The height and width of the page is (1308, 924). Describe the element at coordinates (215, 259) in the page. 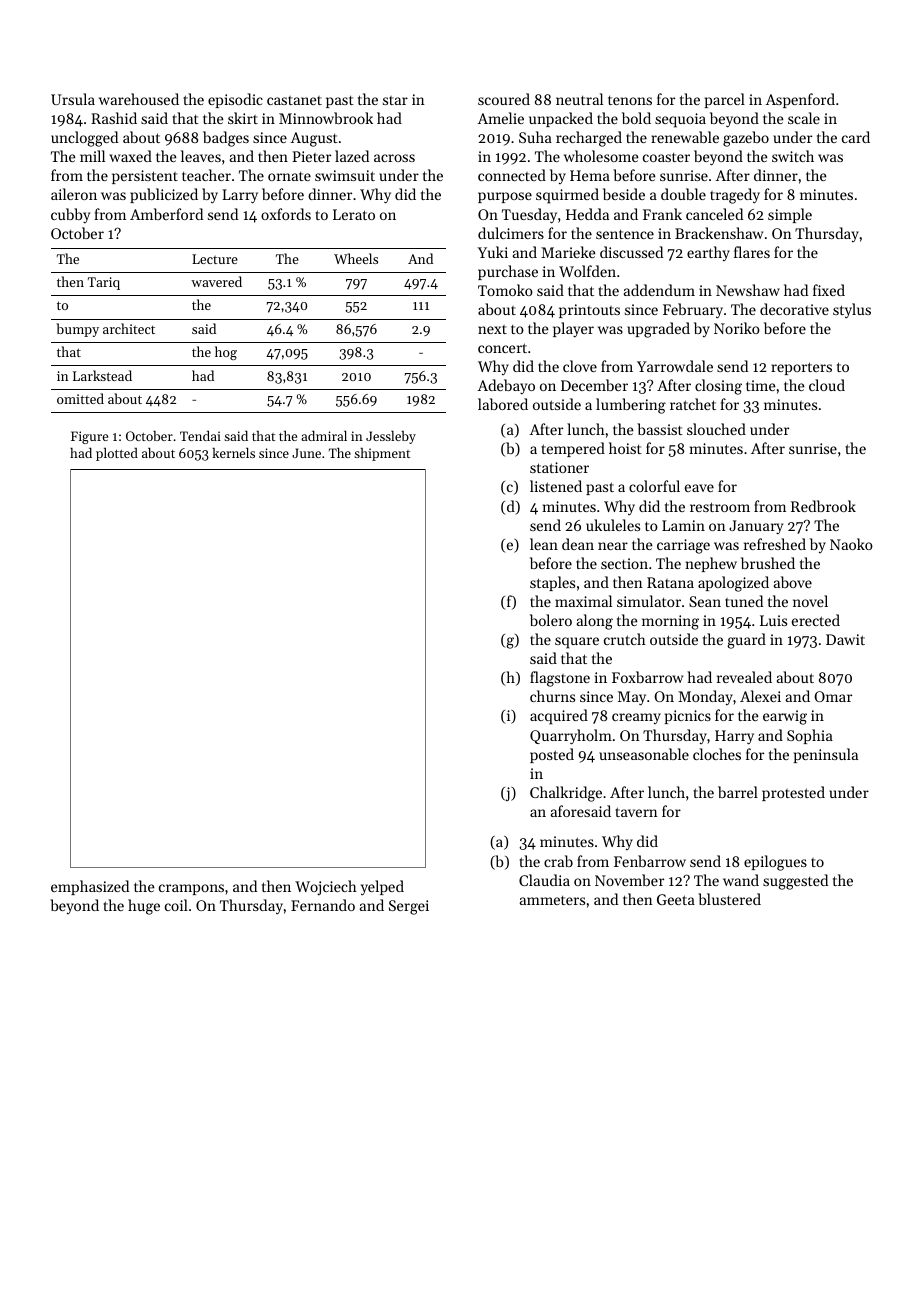

I see `Lecture` at that location.
